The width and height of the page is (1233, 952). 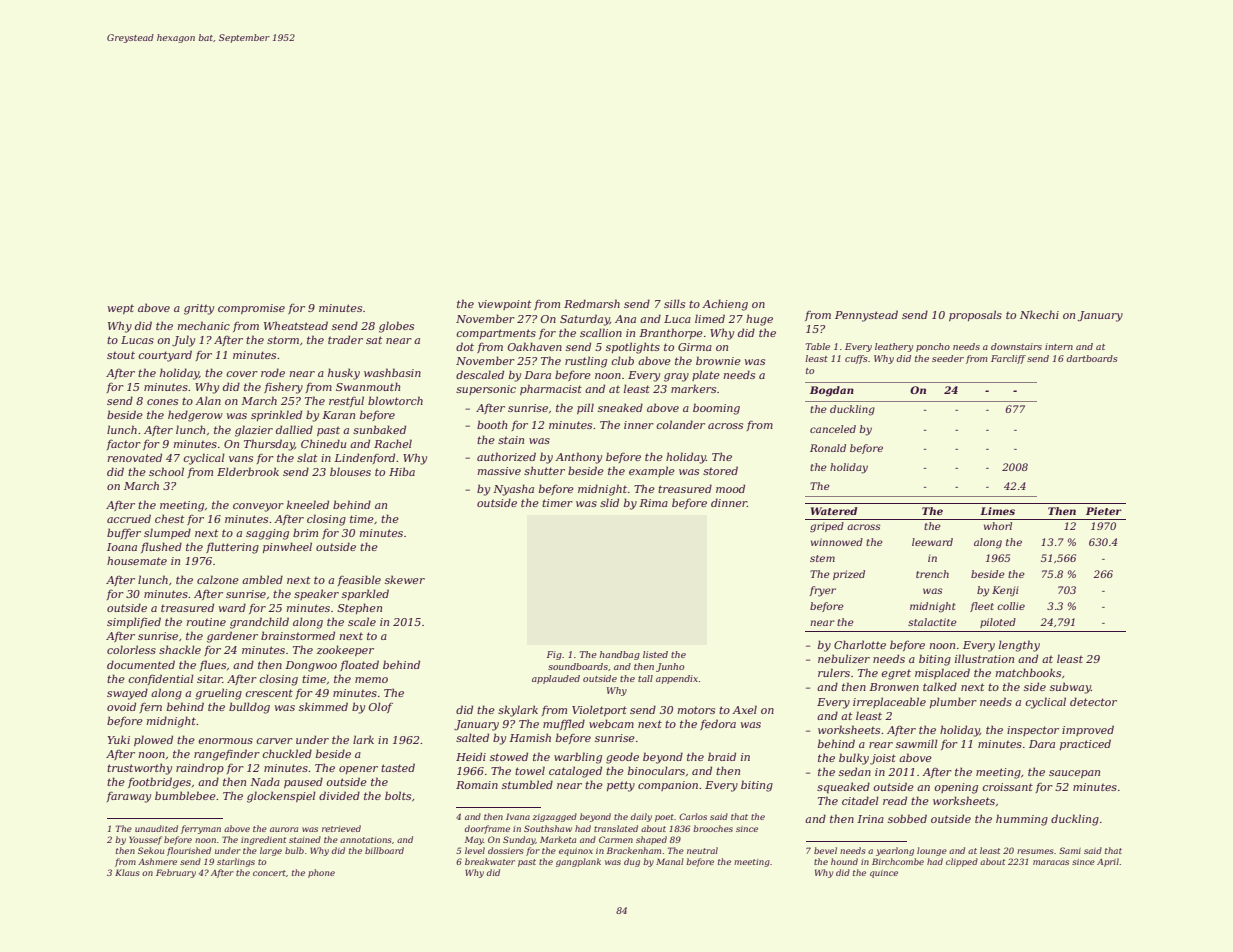 I want to click on example, so click(x=652, y=471).
